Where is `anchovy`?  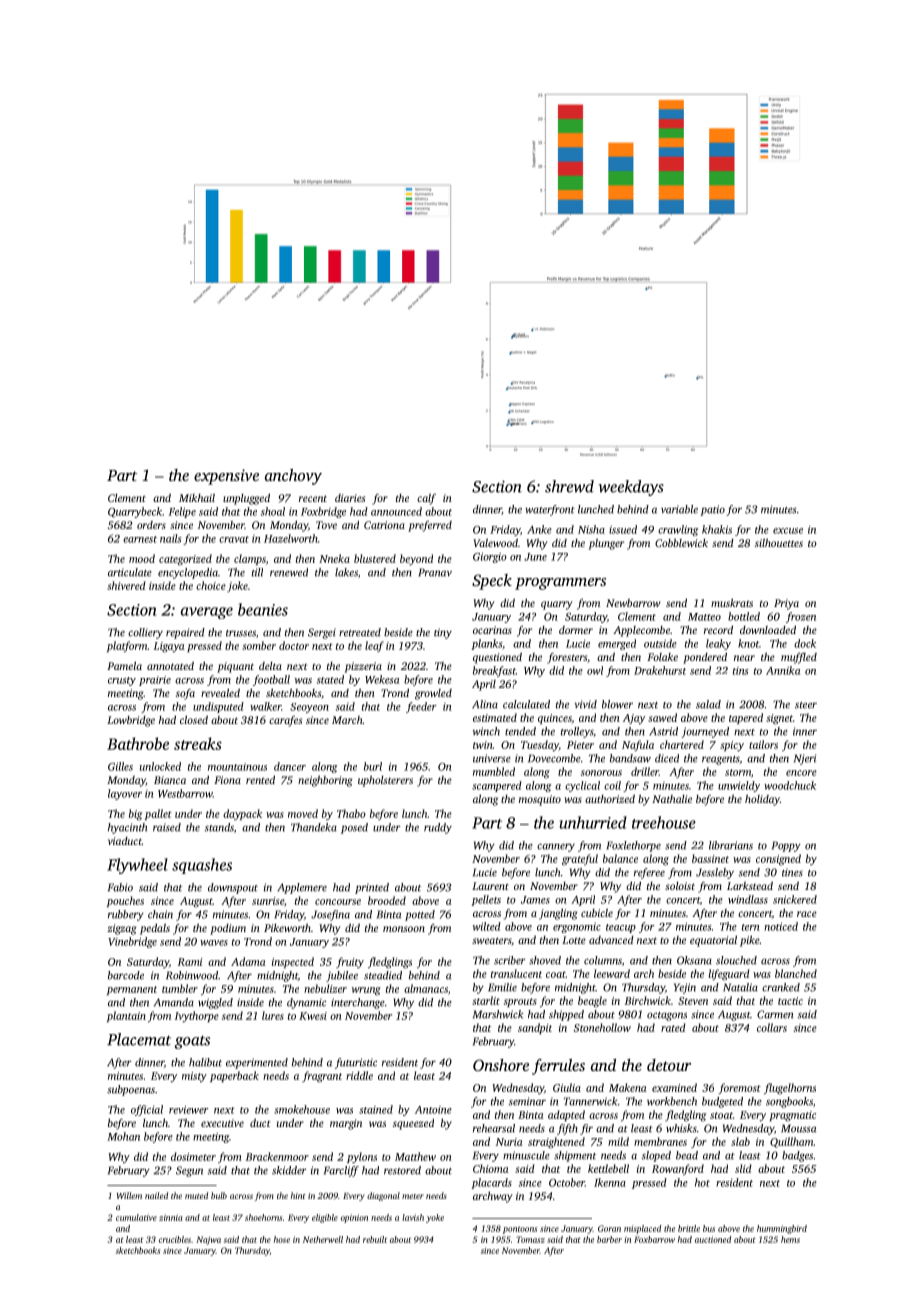
anchovy is located at coordinates (293, 477).
